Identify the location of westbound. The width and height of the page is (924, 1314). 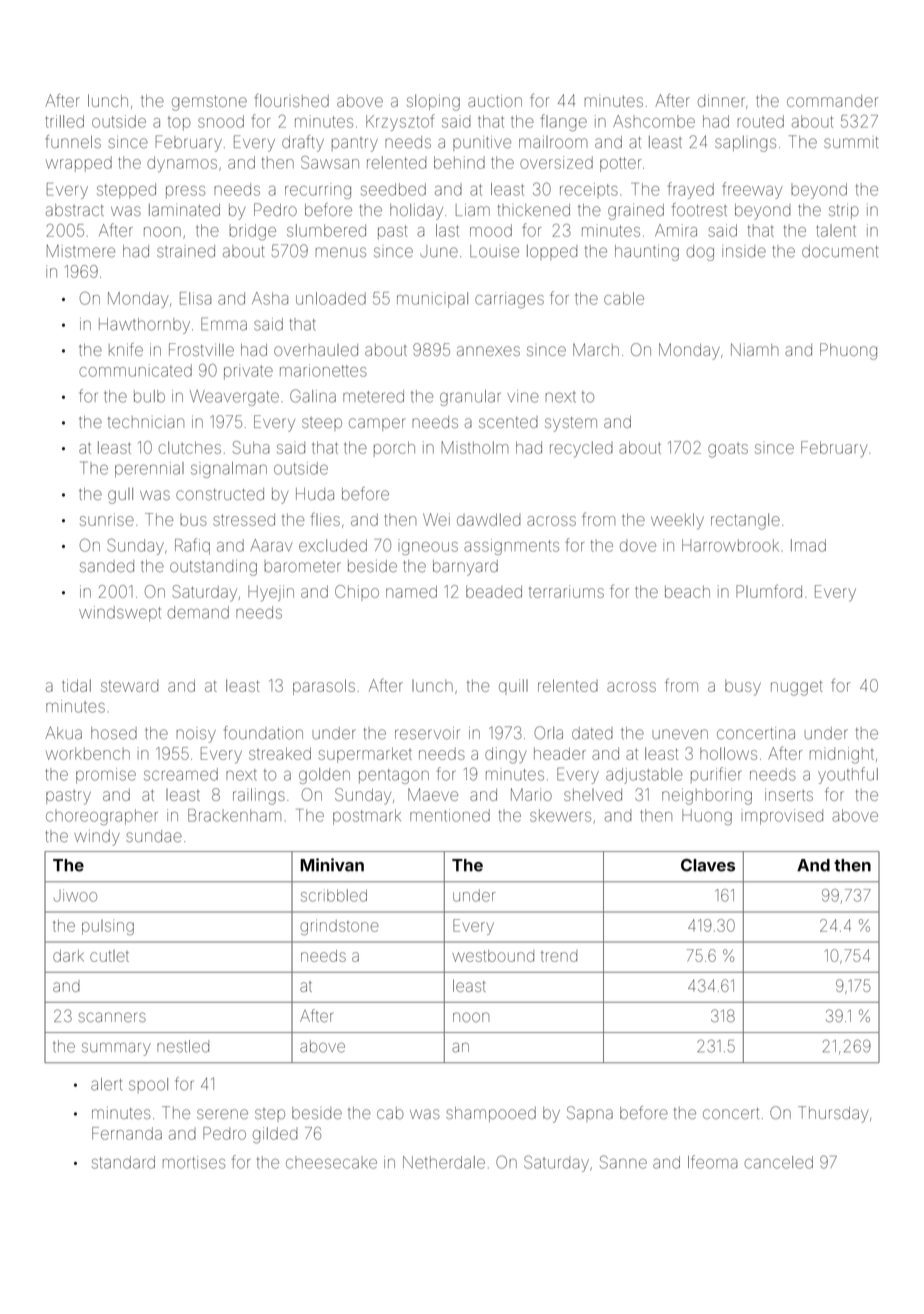
(493, 956).
